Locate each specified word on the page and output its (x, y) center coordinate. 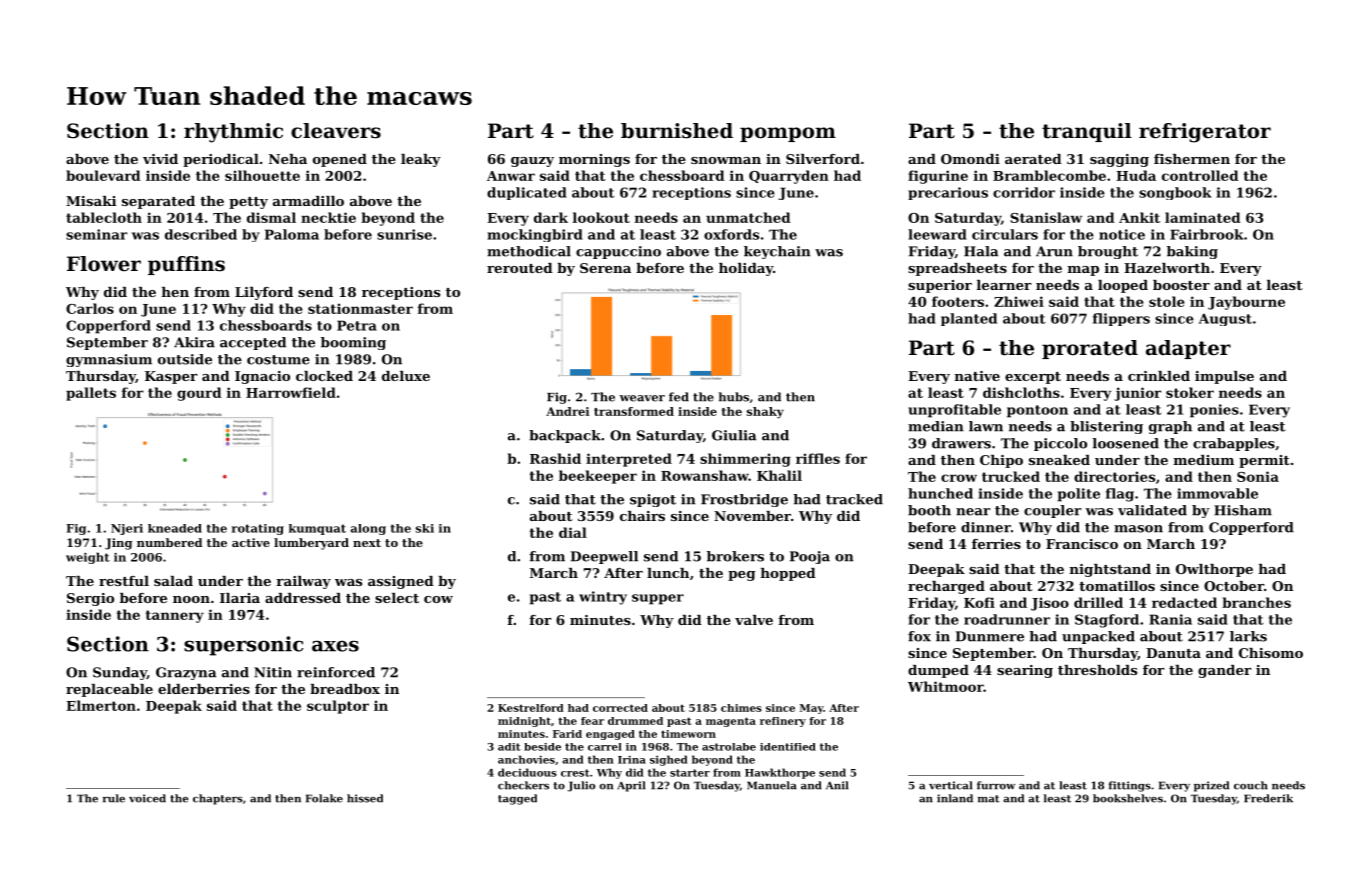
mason (1138, 529)
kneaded (175, 528)
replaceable (109, 690)
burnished (677, 131)
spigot (653, 500)
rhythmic (233, 133)
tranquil (1087, 132)
